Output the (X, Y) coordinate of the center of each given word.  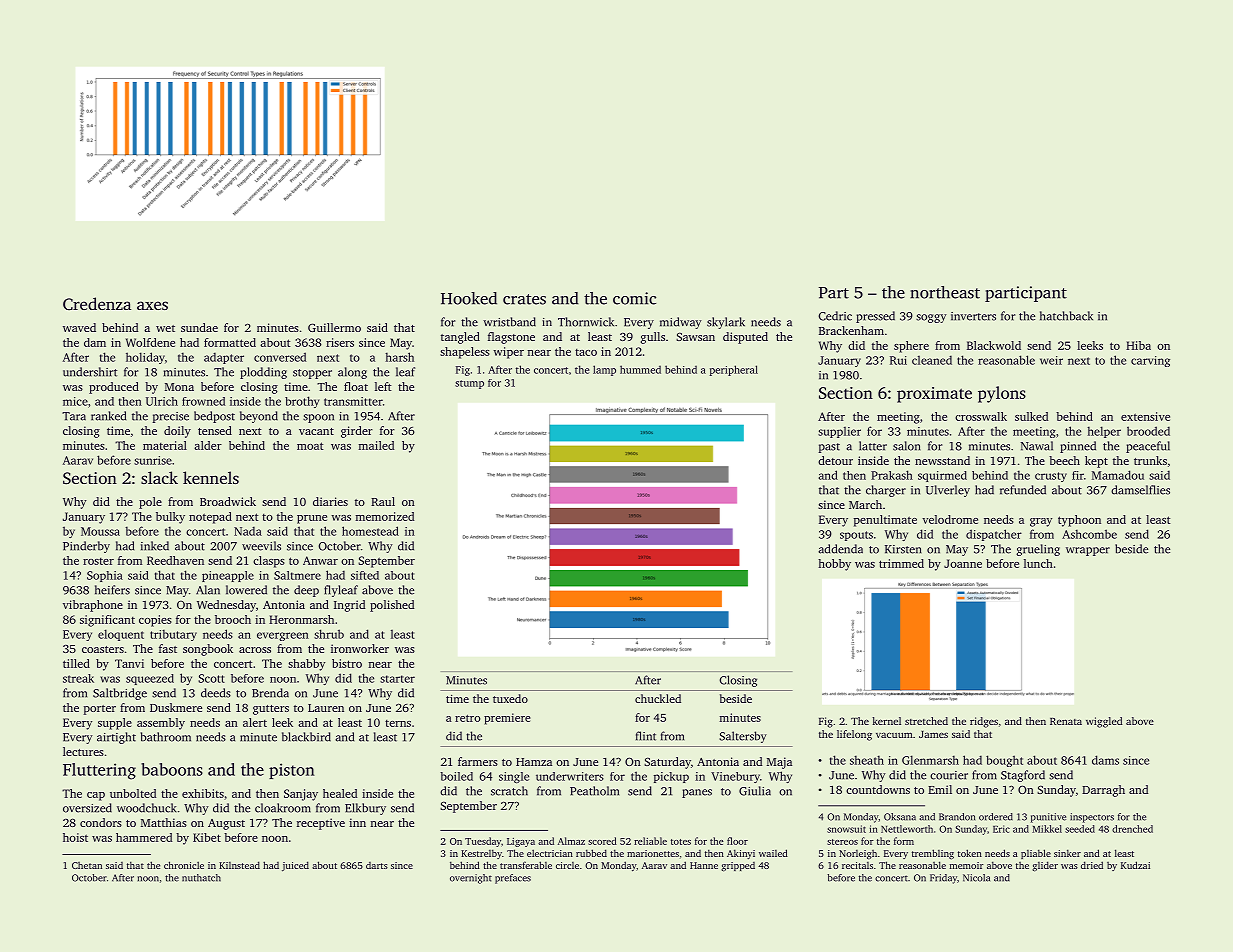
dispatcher (994, 535)
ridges (984, 722)
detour (835, 460)
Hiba (1138, 345)
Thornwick (586, 322)
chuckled (658, 698)
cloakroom (283, 808)
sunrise (153, 460)
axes (152, 305)
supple (115, 724)
